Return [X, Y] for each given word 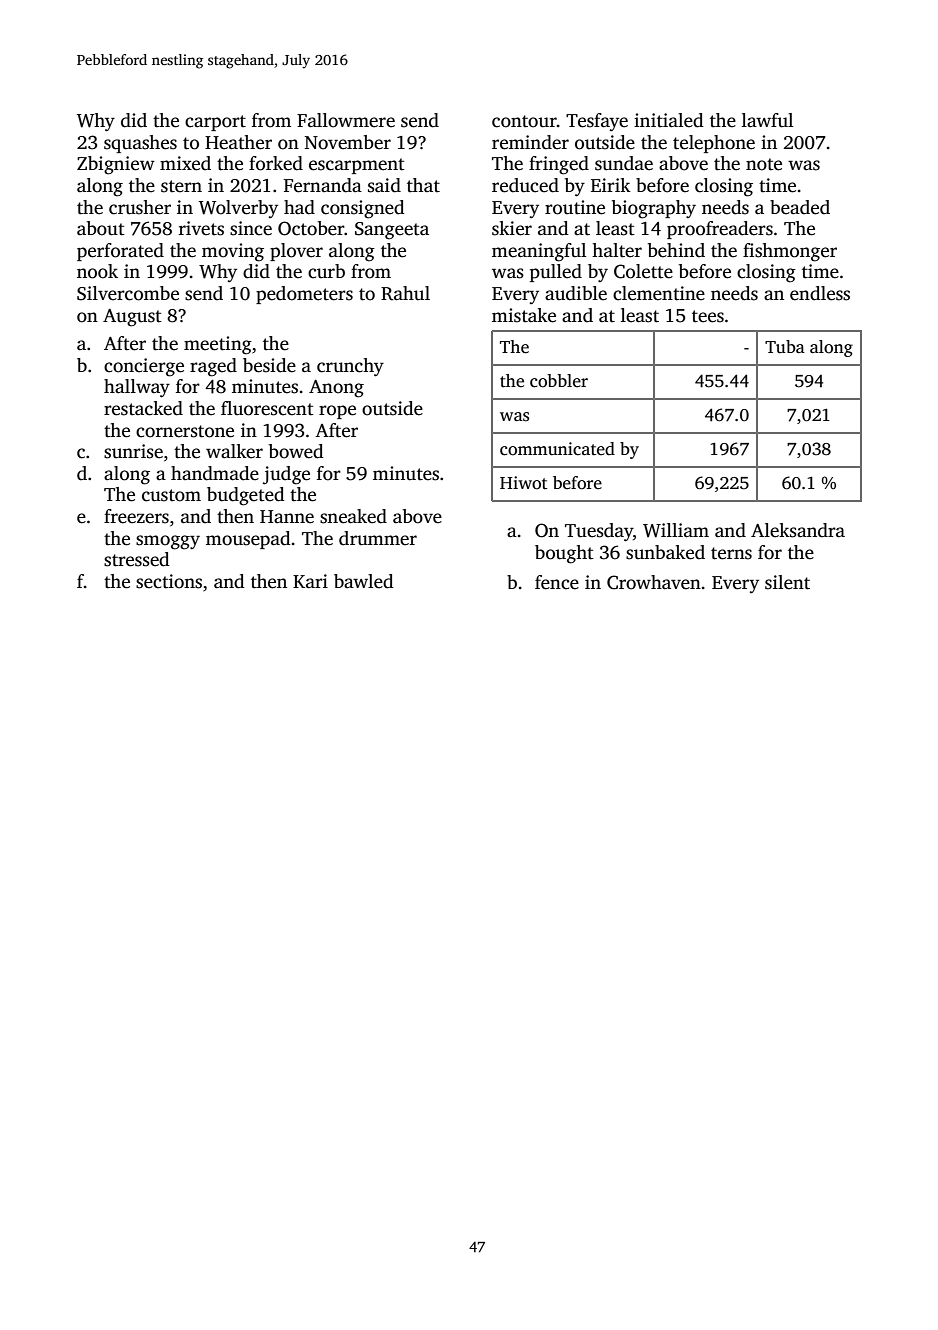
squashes [140, 144]
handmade [215, 473]
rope [337, 412]
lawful [767, 120]
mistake [524, 315]
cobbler [559, 381]
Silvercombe [128, 293]
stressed [137, 559]
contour [524, 121]
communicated [557, 449]
